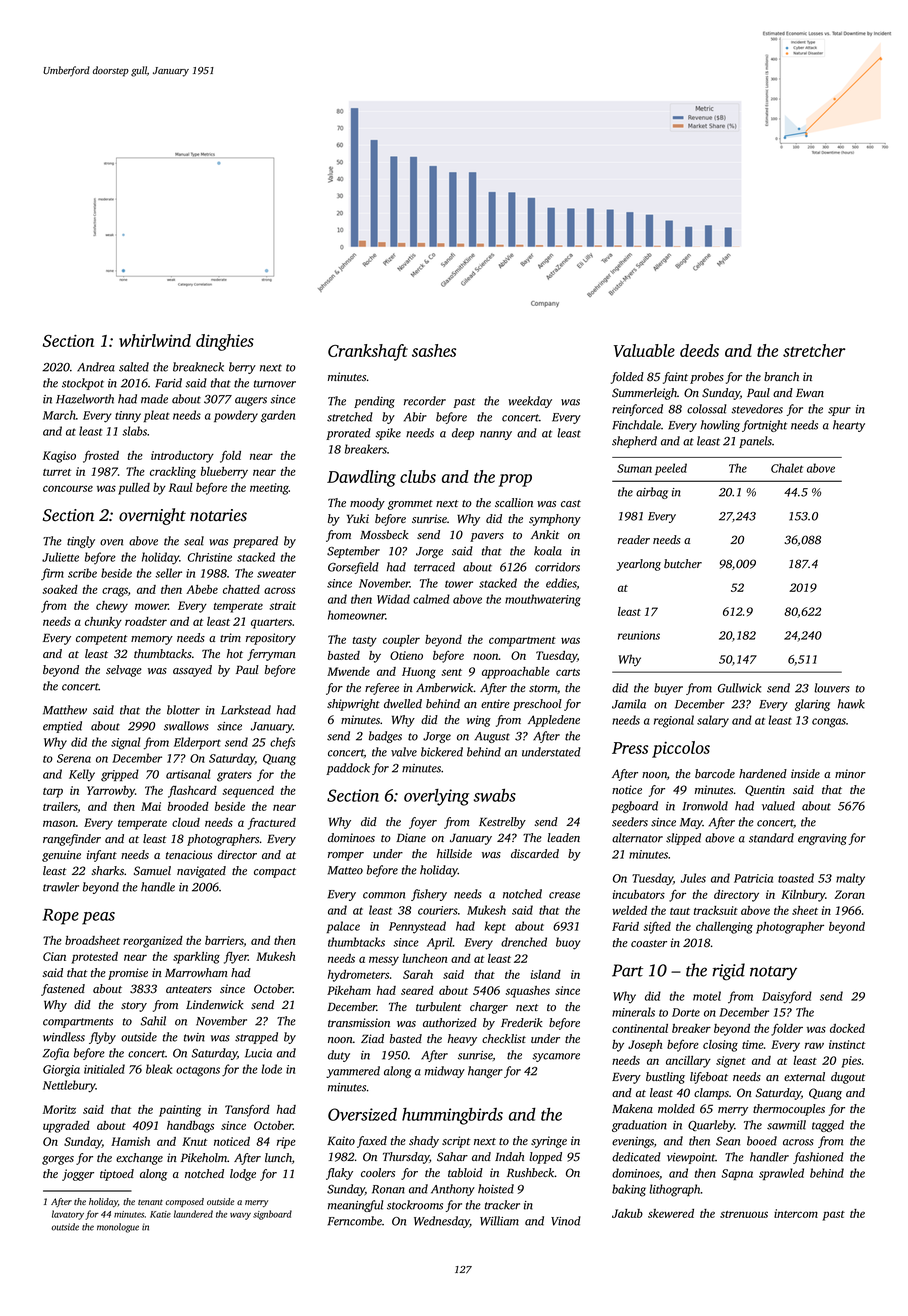  I want to click on Otieno, so click(406, 655).
